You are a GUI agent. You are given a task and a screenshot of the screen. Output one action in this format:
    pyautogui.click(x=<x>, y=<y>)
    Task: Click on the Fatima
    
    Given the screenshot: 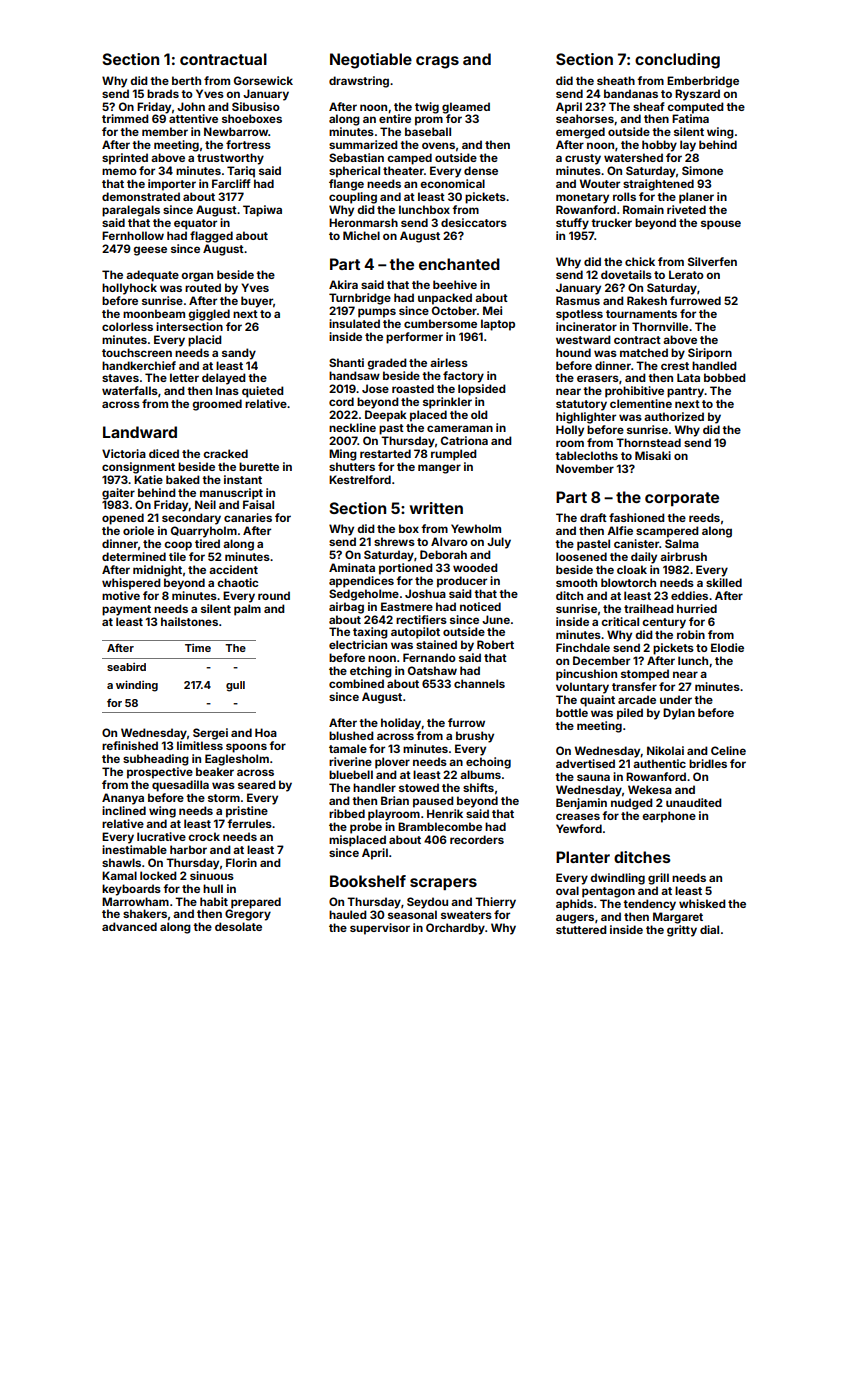 What is the action you would take?
    pyautogui.click(x=690, y=118)
